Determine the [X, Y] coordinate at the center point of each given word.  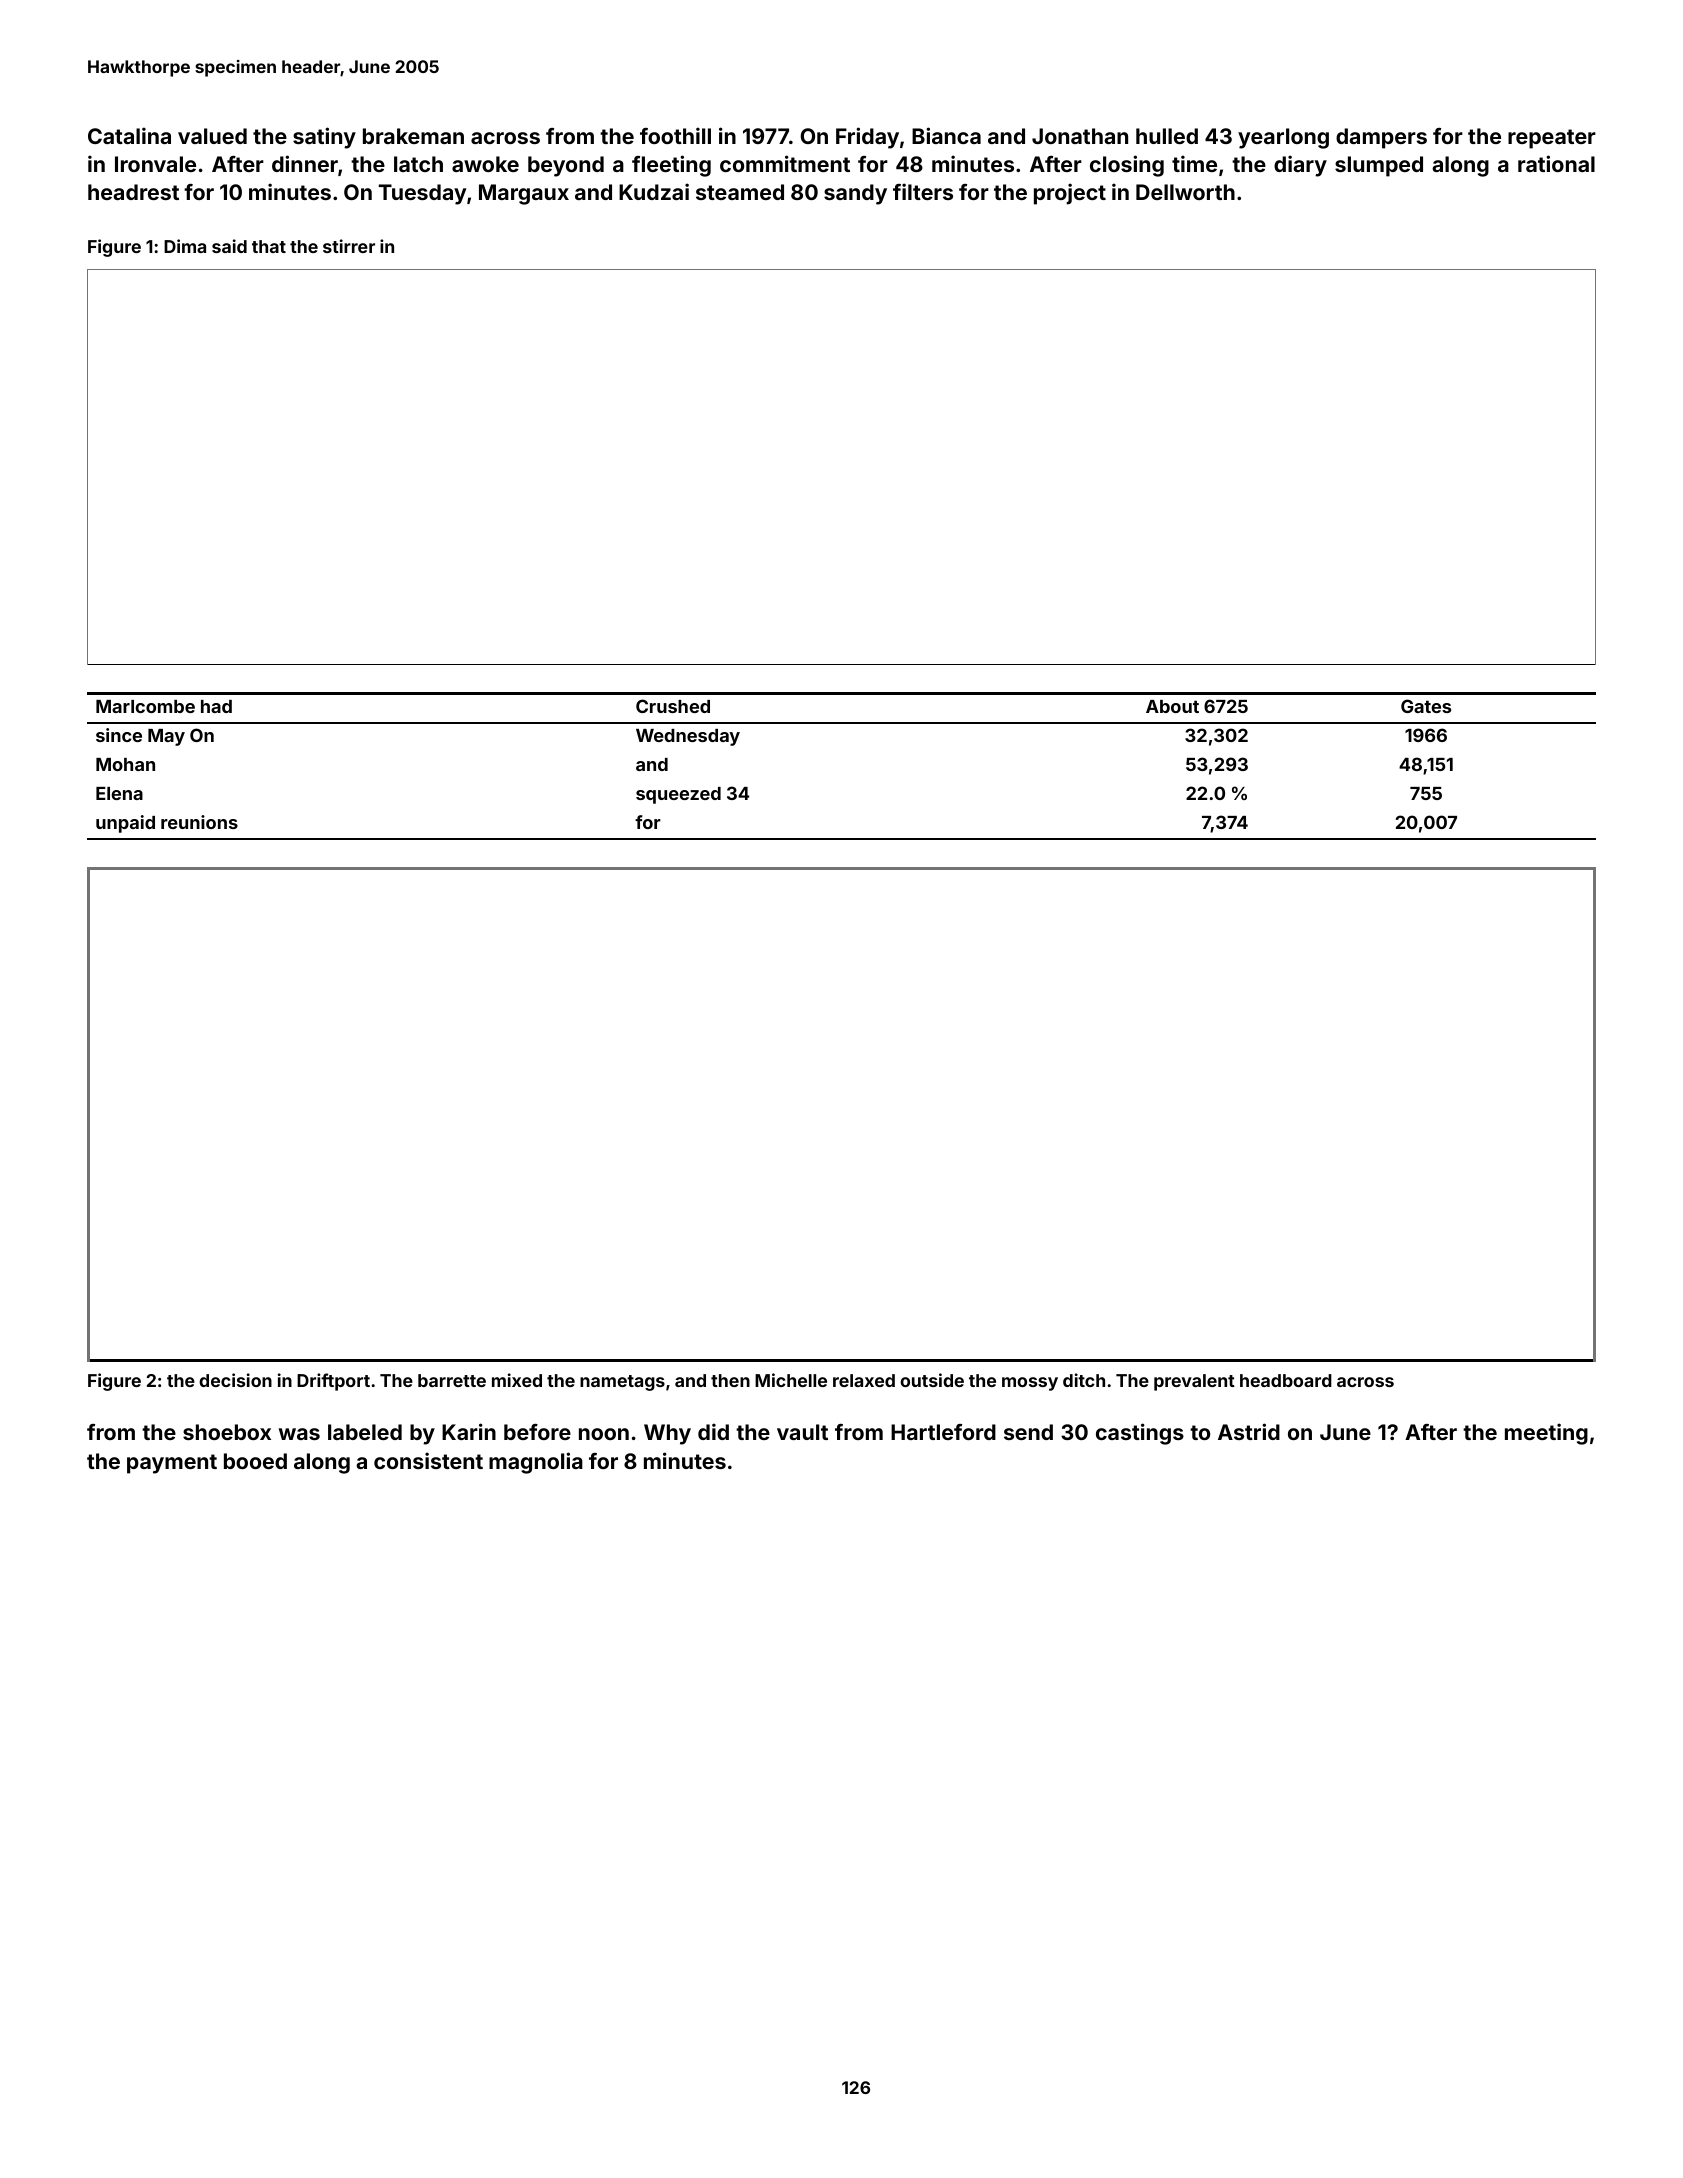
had [216, 706]
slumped [1379, 166]
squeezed [678, 795]
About [1172, 706]
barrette [452, 1380]
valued [212, 136]
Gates [1426, 706]
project [1070, 194]
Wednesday [688, 737]
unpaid [125, 824]
